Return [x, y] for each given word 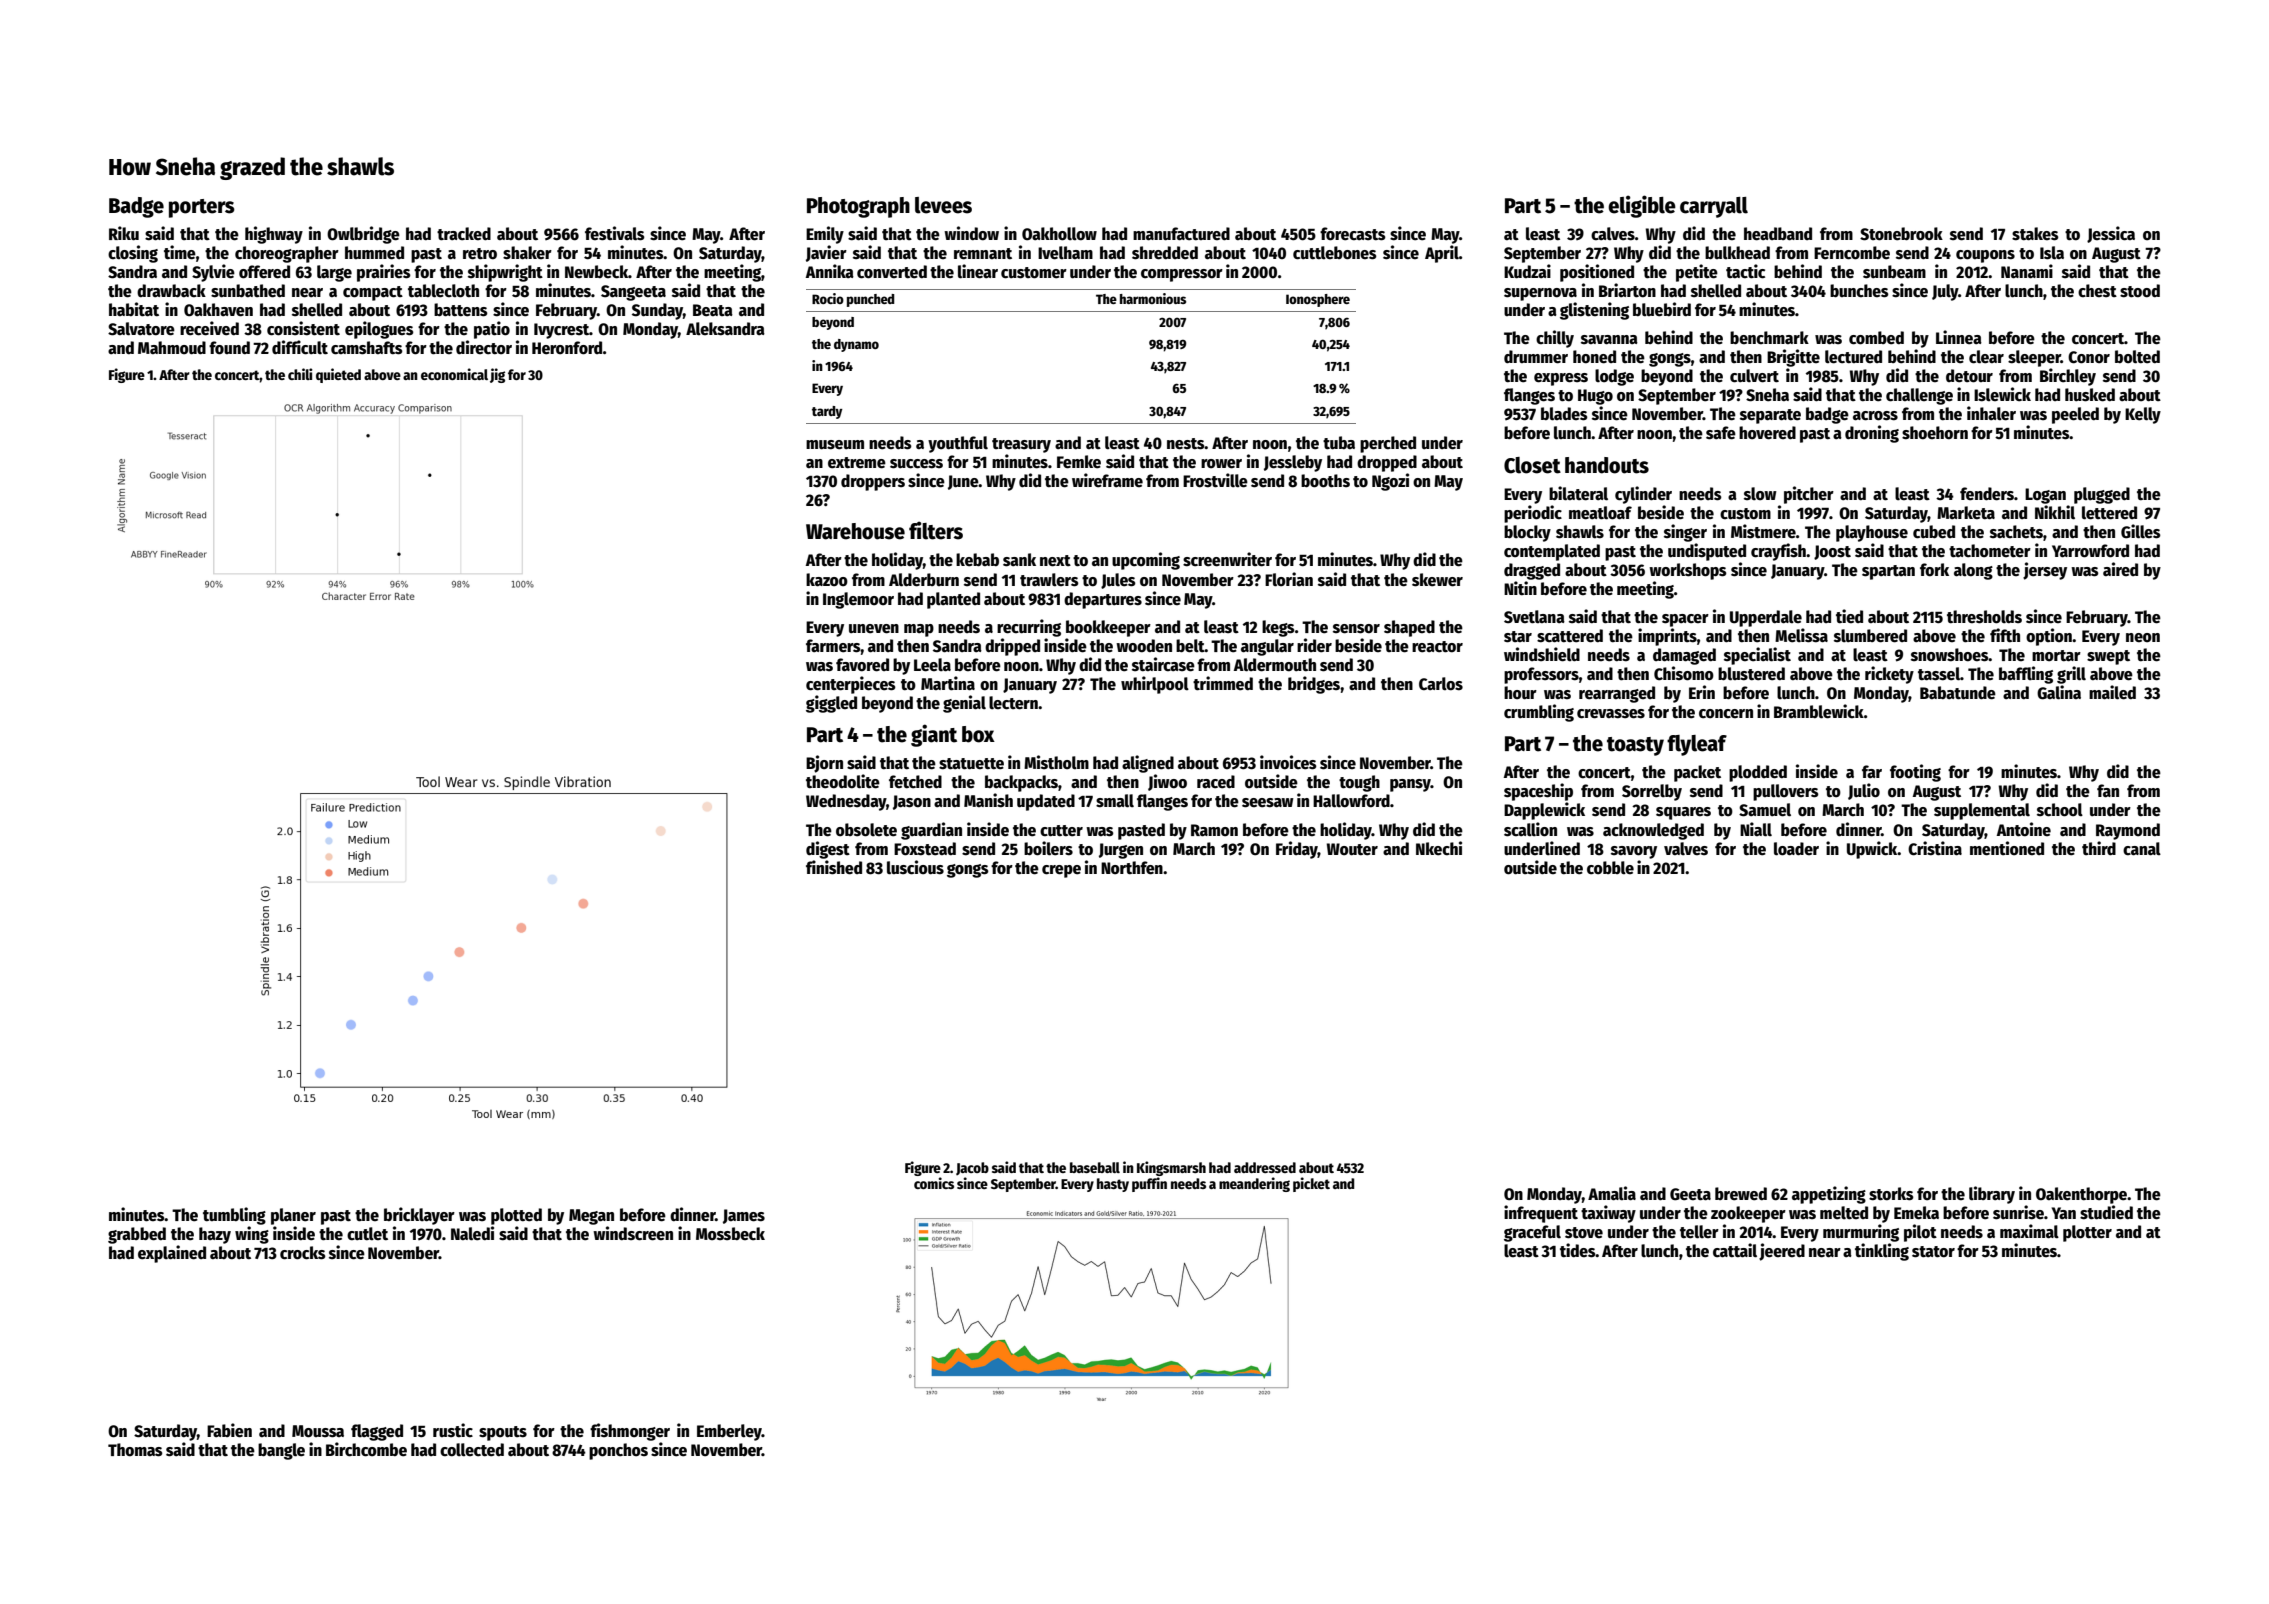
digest [828, 850]
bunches [1859, 291]
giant [934, 735]
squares [1683, 813]
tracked [464, 234]
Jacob [972, 1168]
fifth [2005, 635]
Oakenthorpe [2081, 1195]
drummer [1536, 357]
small [1115, 801]
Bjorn [824, 764]
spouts [503, 1433]
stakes [2035, 234]
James [744, 1216]
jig [497, 375]
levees [943, 205]
